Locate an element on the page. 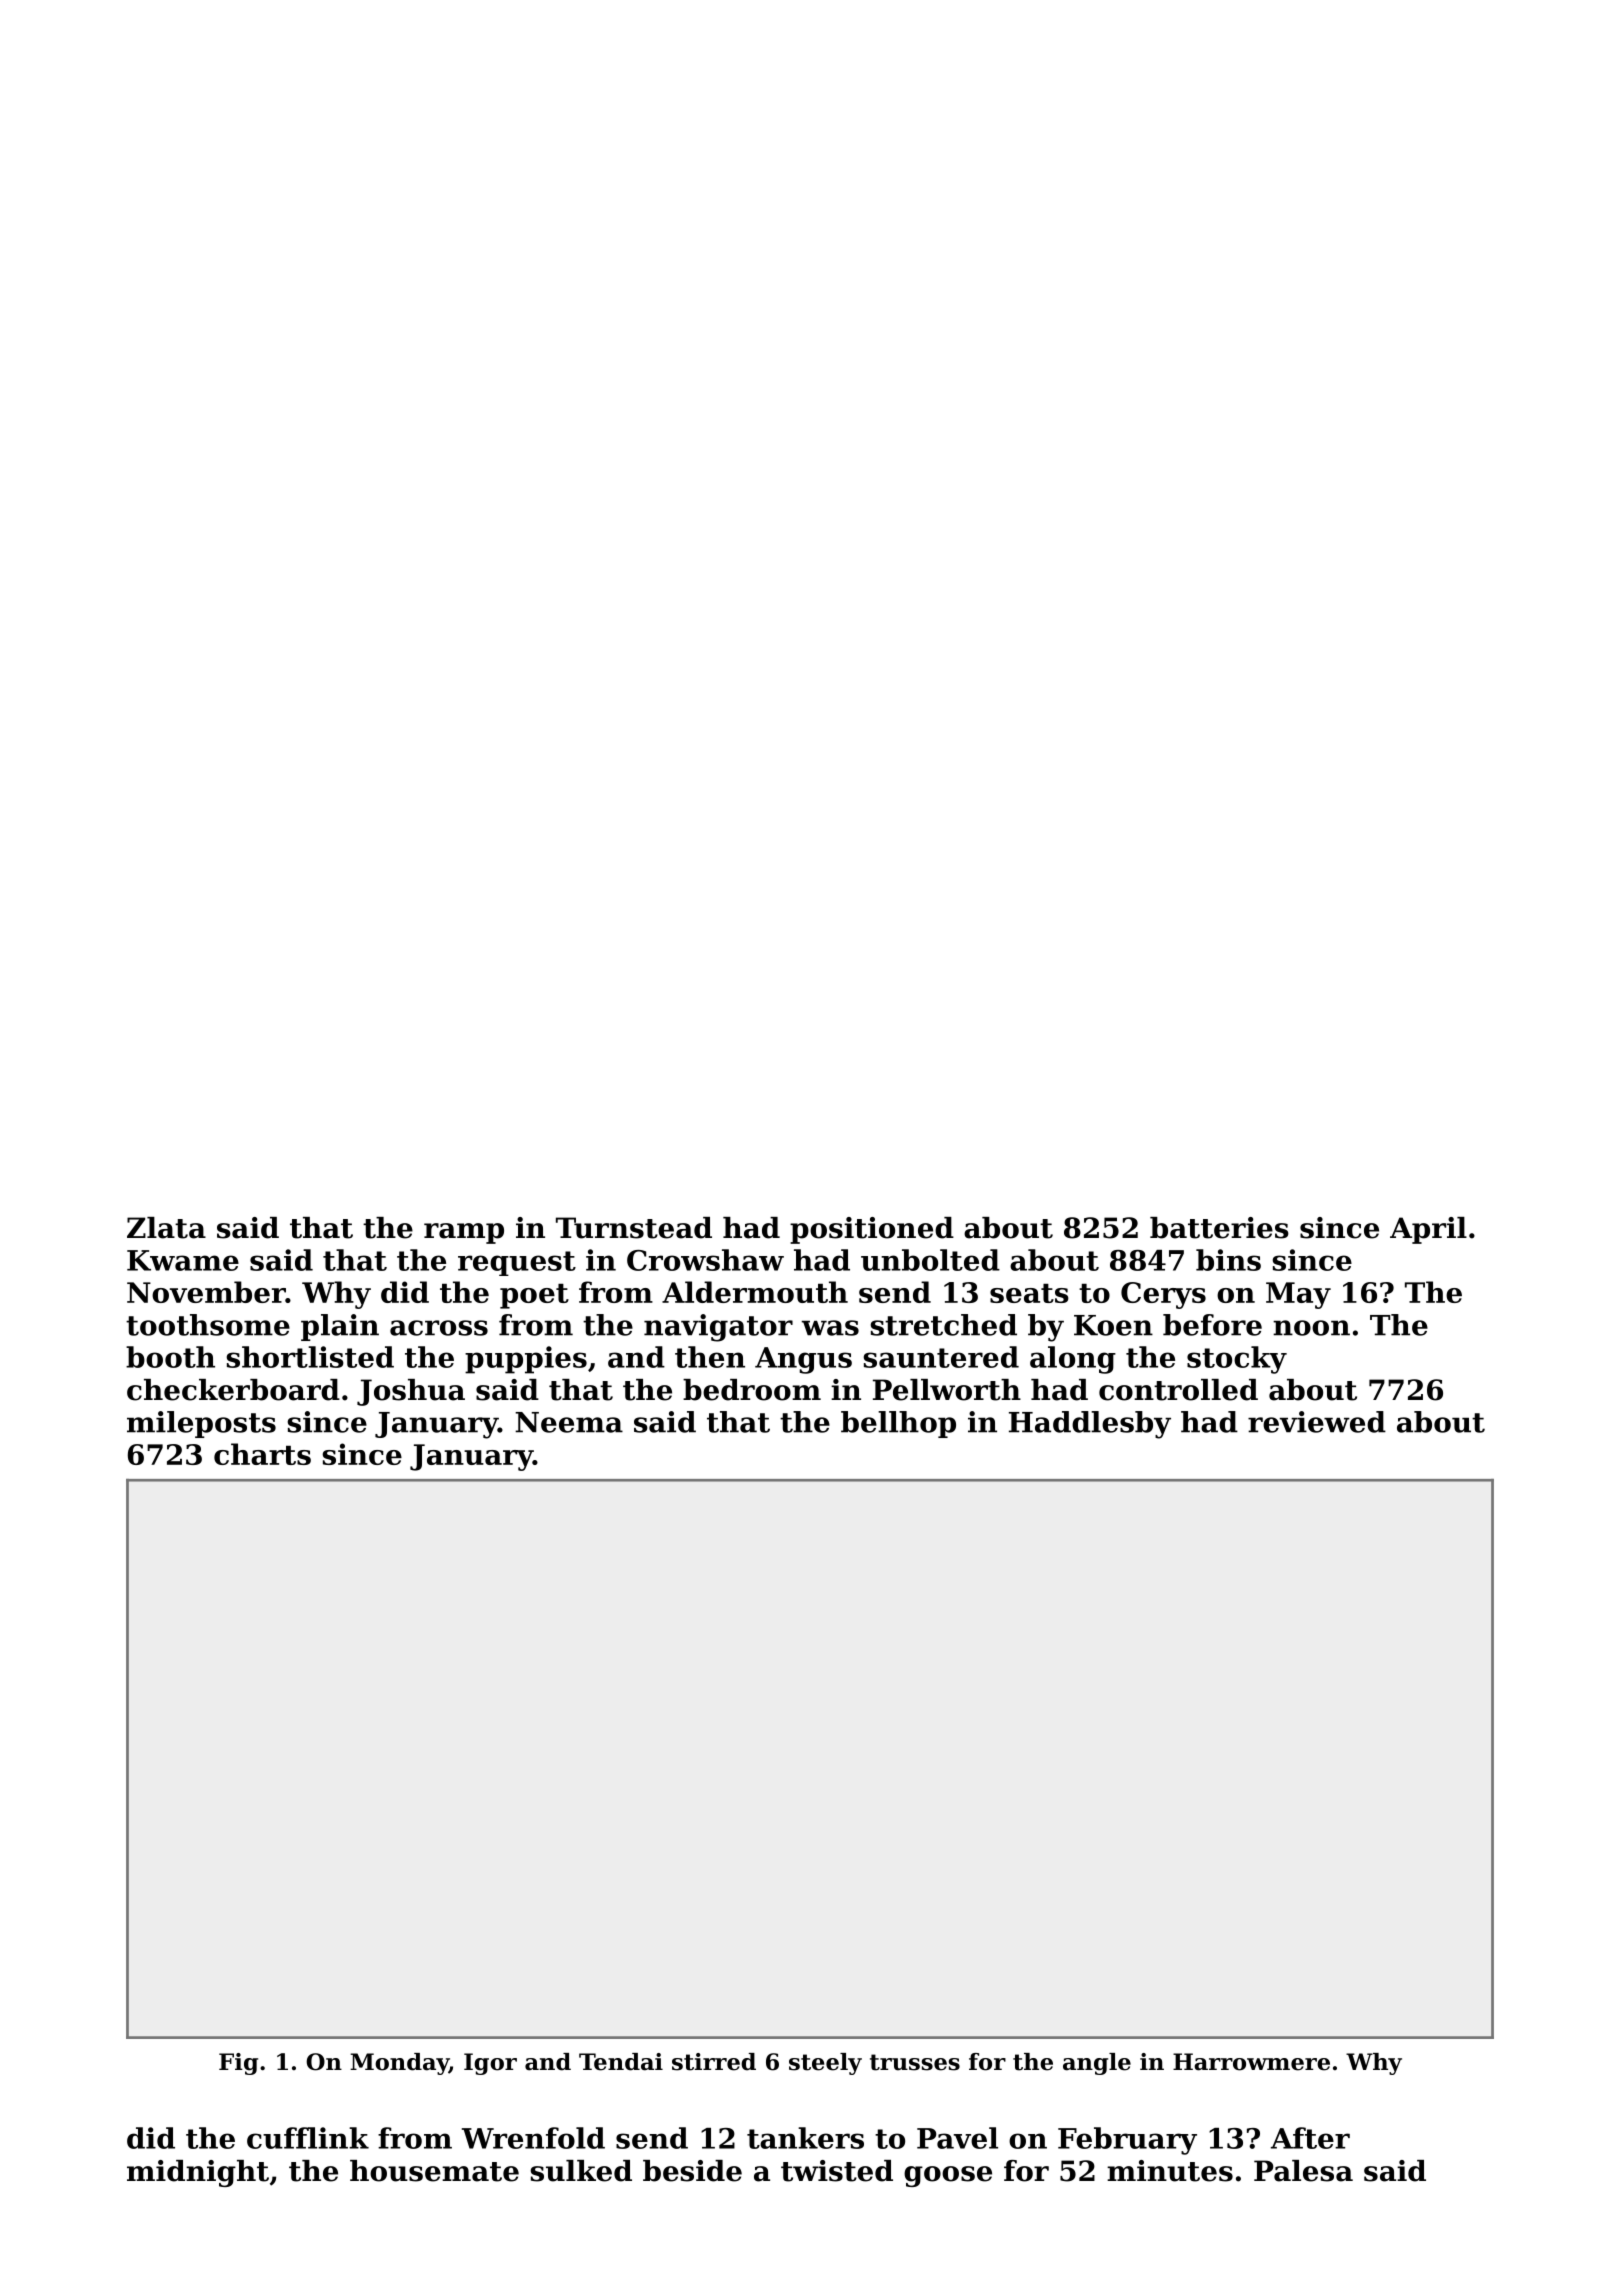  charts is located at coordinates (262, 1454).
